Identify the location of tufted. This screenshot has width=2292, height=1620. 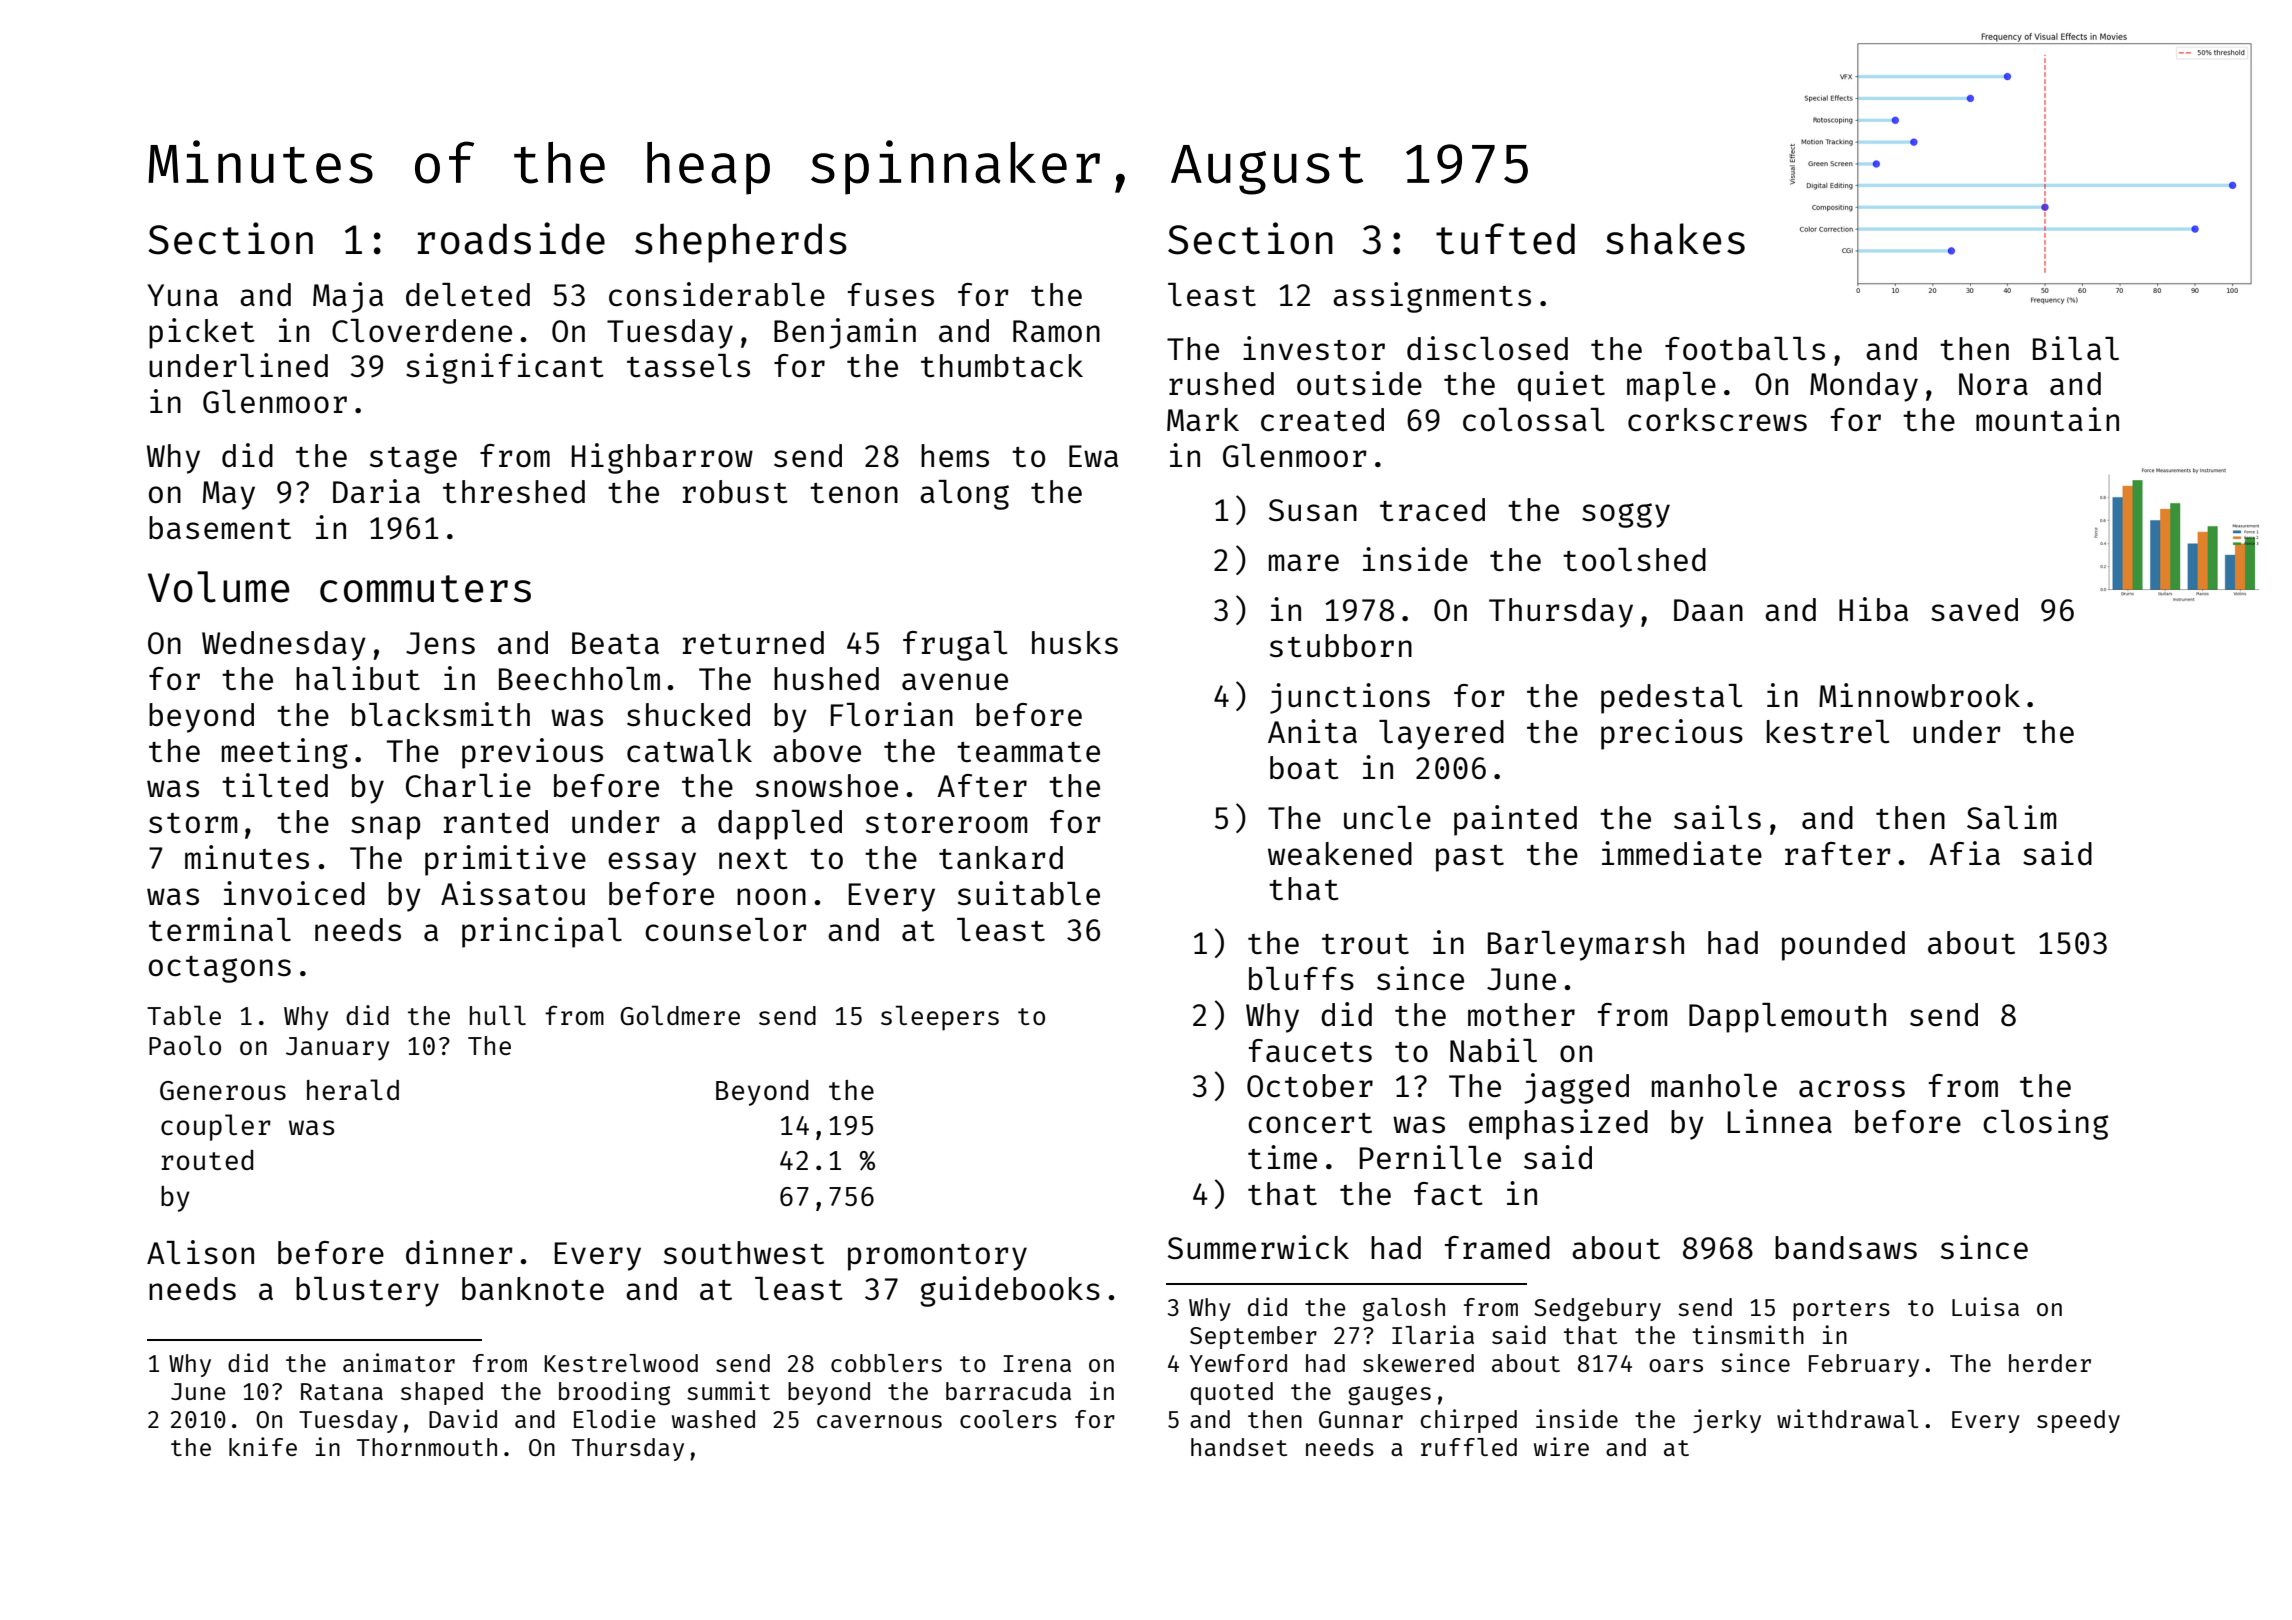
(1505, 239).
